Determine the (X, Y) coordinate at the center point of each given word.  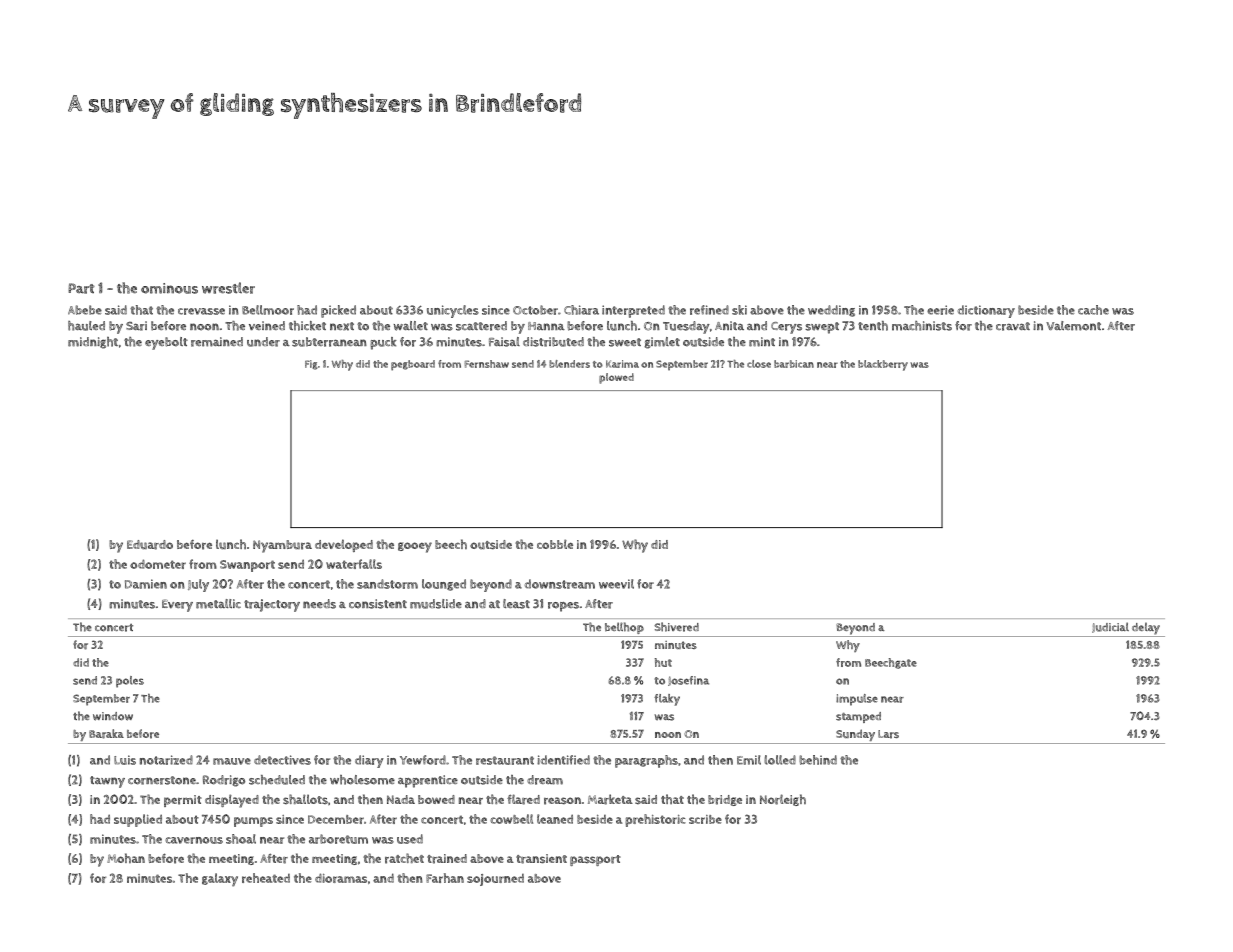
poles (130, 682)
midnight (93, 343)
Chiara (581, 310)
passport (595, 860)
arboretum (338, 839)
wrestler (228, 288)
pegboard (413, 365)
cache (1093, 310)
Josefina (688, 681)
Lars (888, 734)
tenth (873, 326)
